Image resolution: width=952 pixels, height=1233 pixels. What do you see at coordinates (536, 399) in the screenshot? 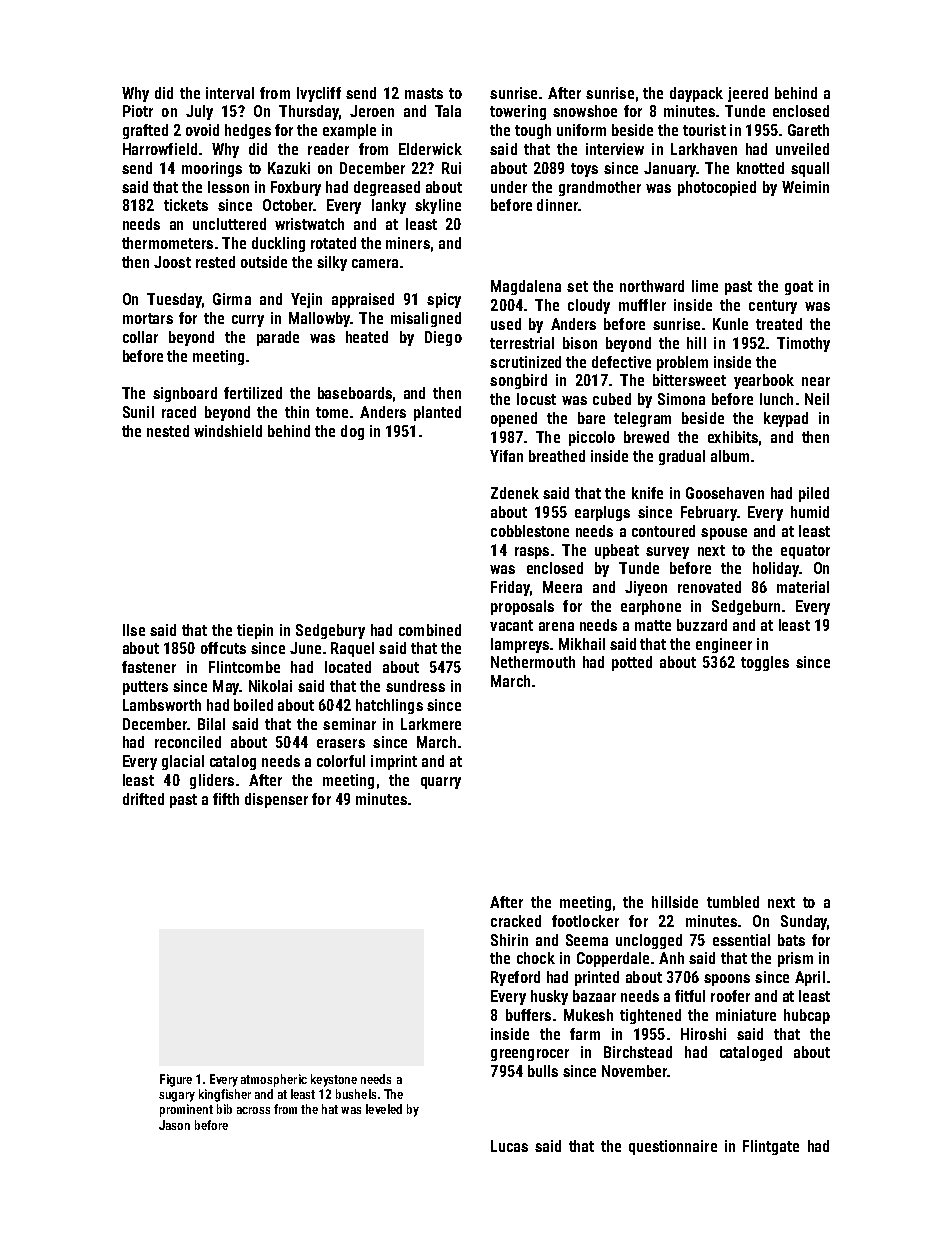
I see `locust` at bounding box center [536, 399].
